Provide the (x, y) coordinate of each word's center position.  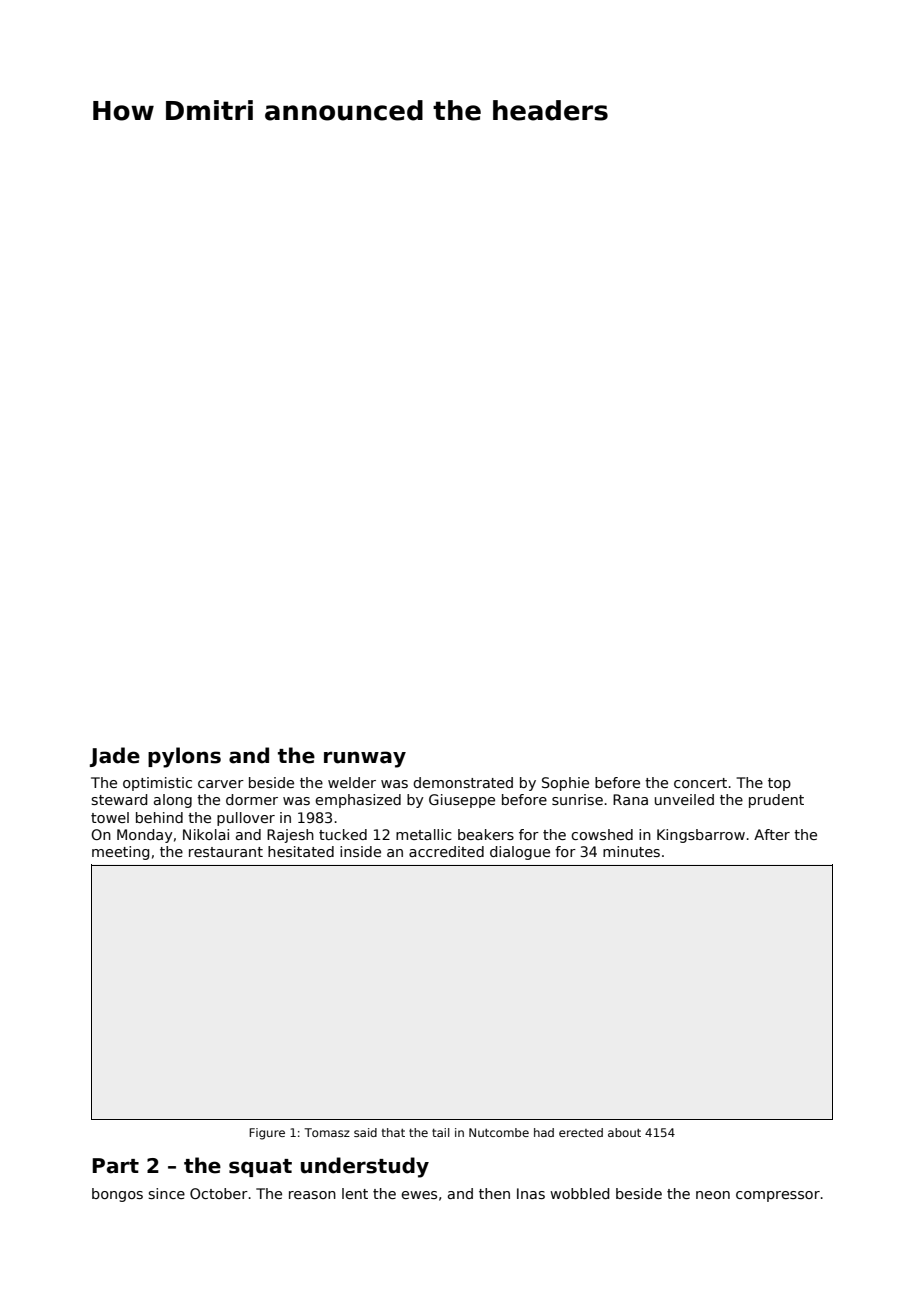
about (624, 1132)
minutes (631, 851)
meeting (120, 853)
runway (365, 759)
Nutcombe (499, 1132)
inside (360, 851)
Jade (115, 757)
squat (260, 1168)
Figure (267, 1134)
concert (700, 783)
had (544, 1132)
